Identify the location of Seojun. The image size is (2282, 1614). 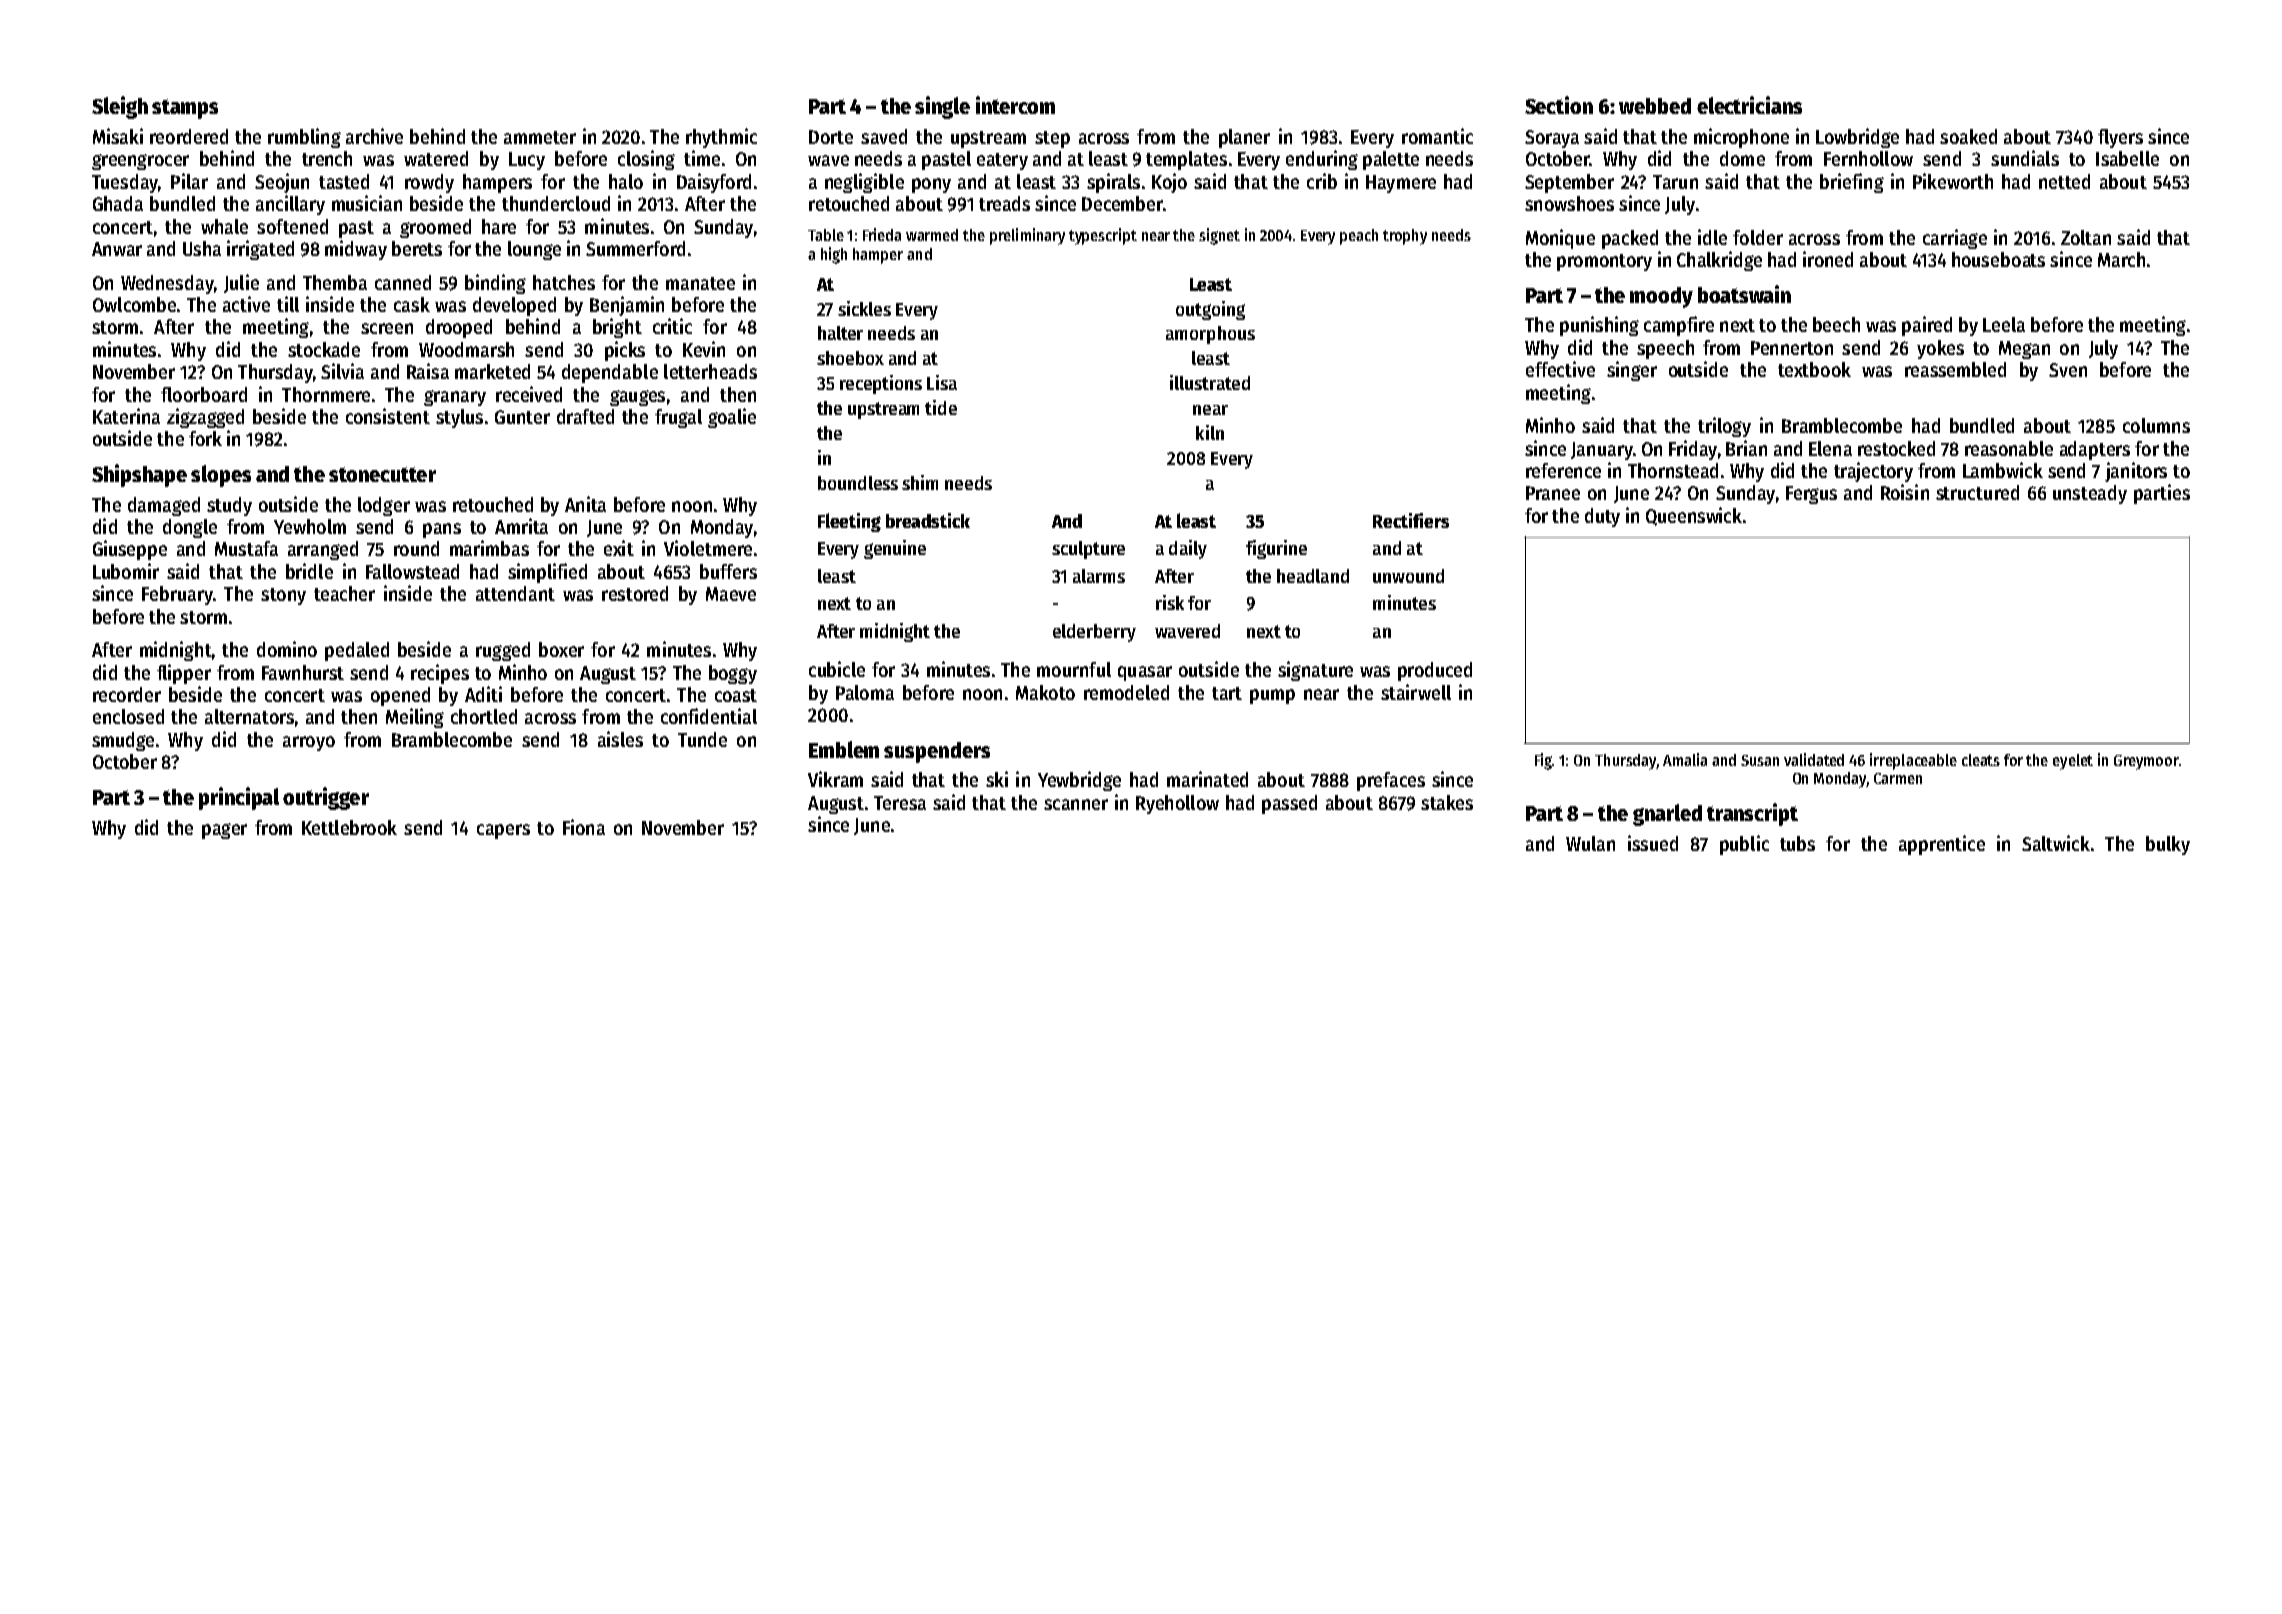
(282, 183).
